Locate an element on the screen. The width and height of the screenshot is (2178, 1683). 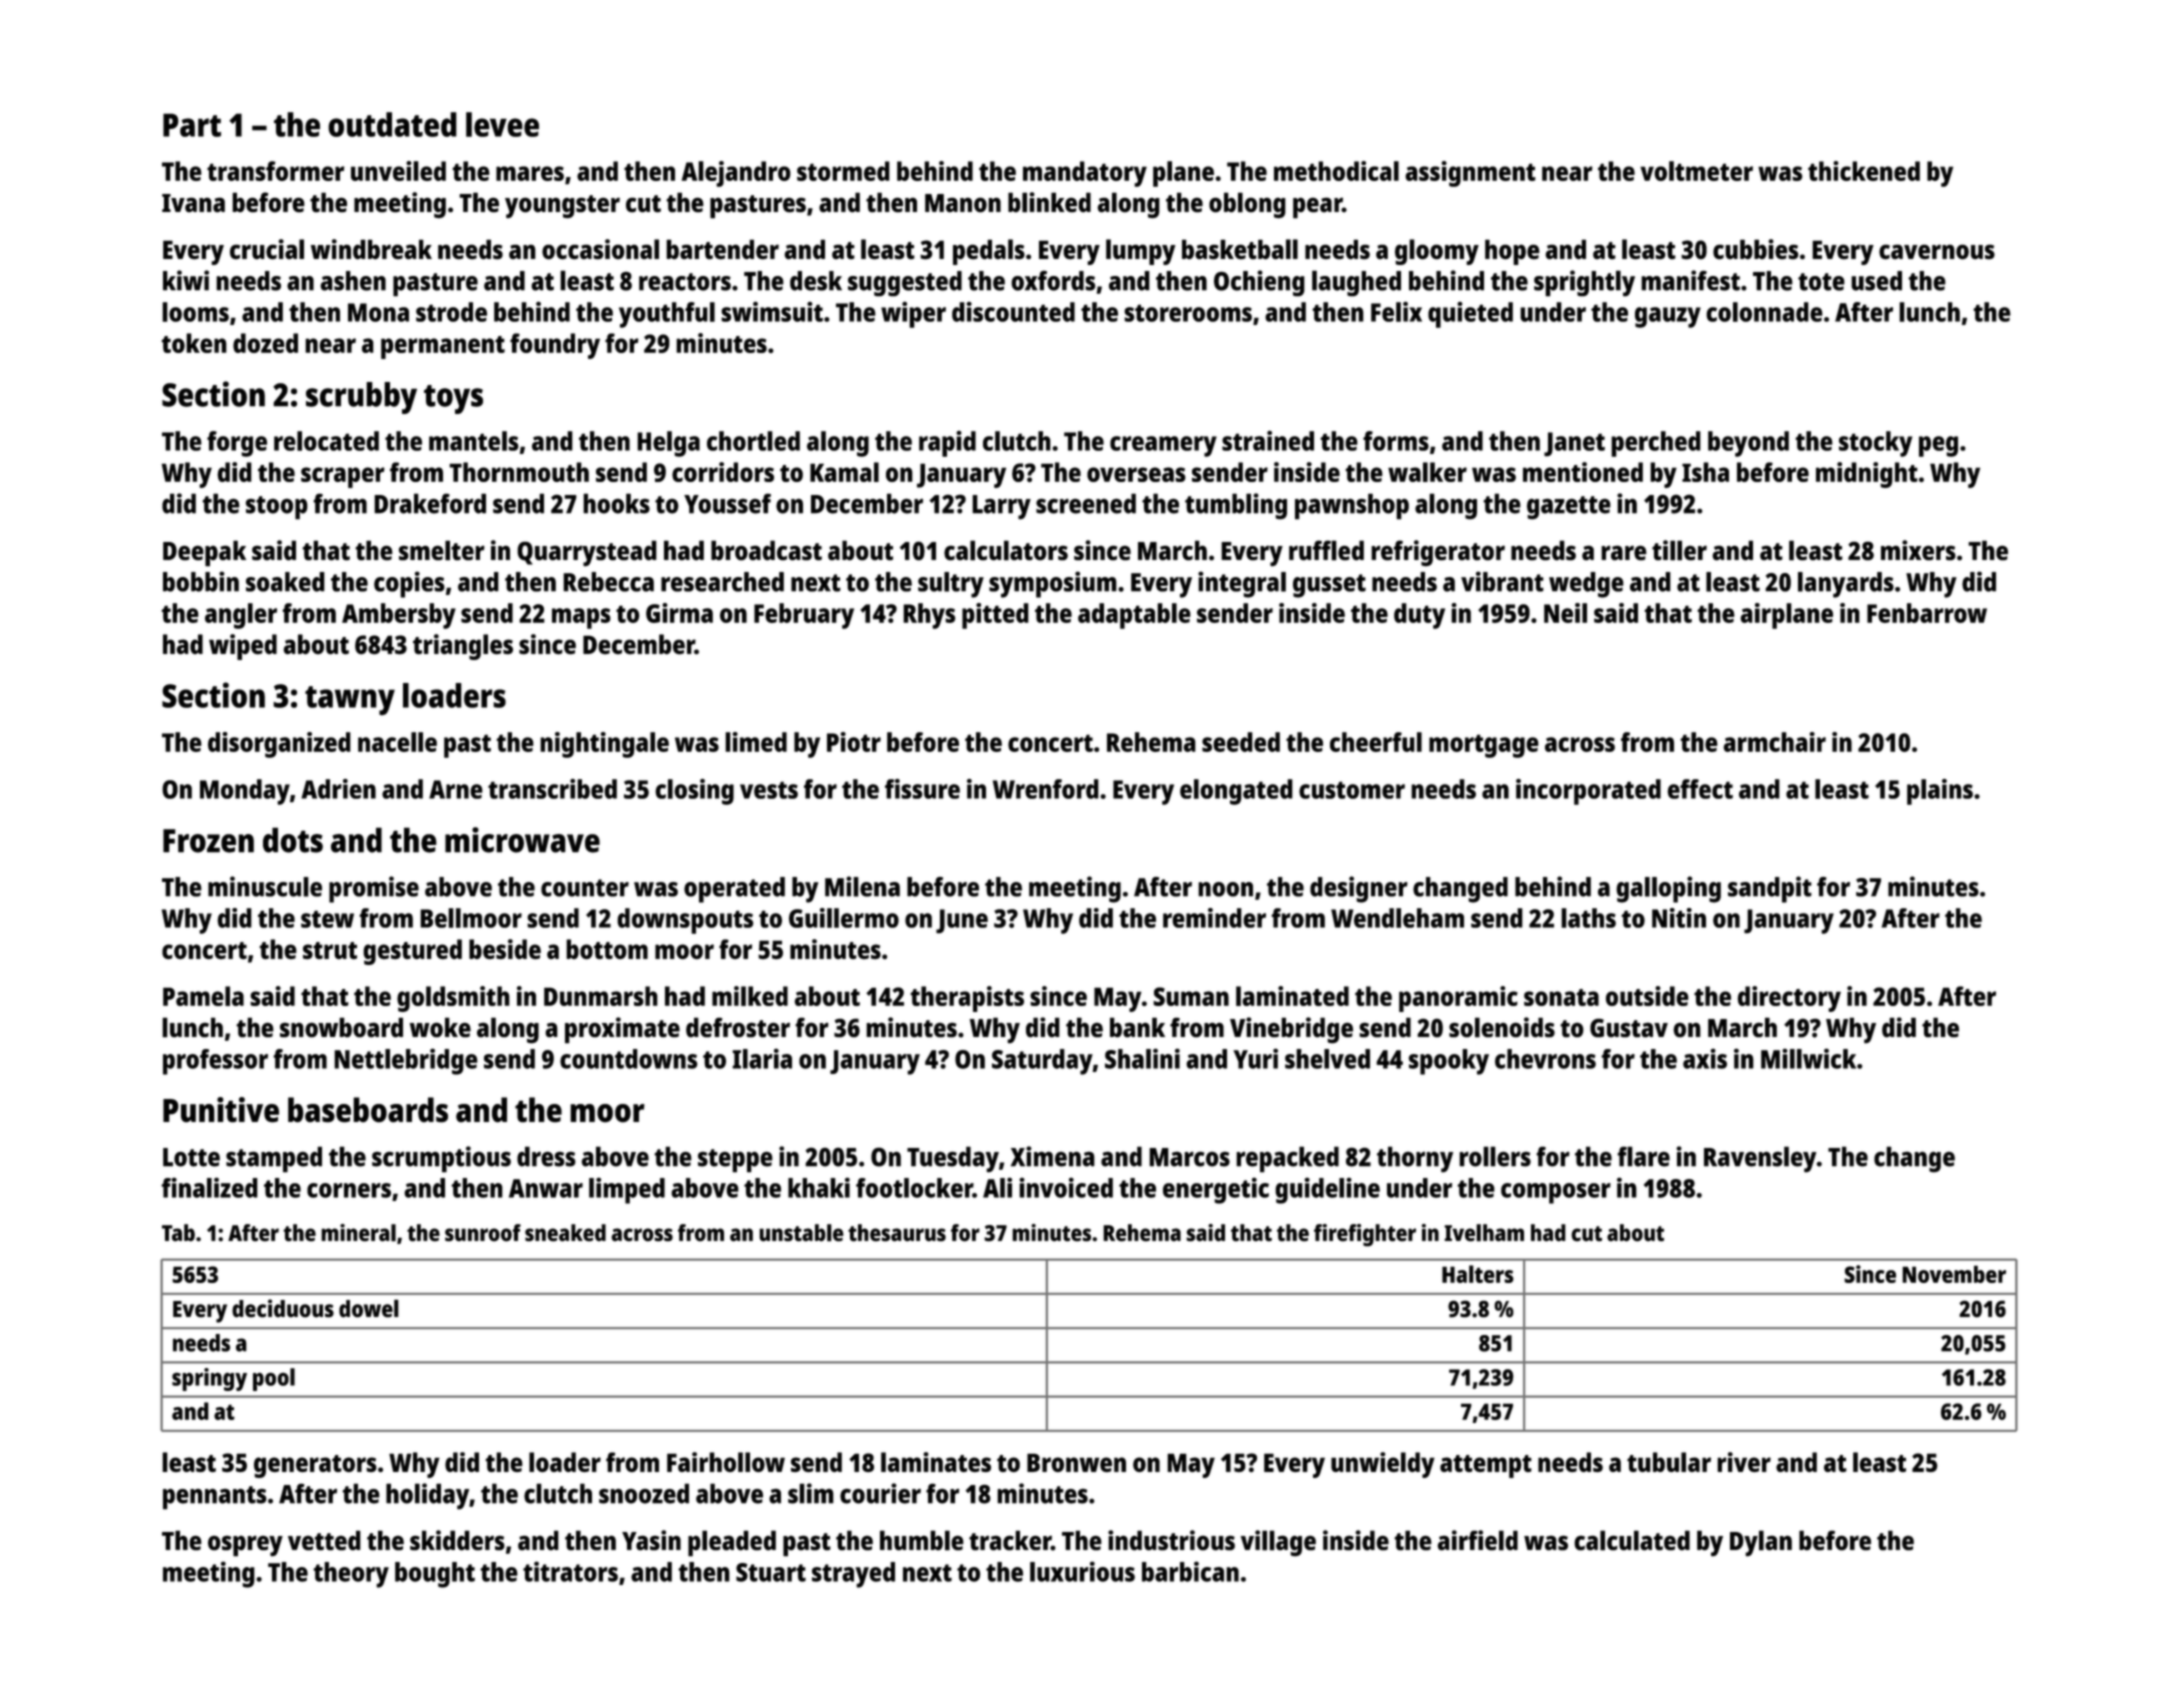
Bronwen is located at coordinates (1076, 1462).
